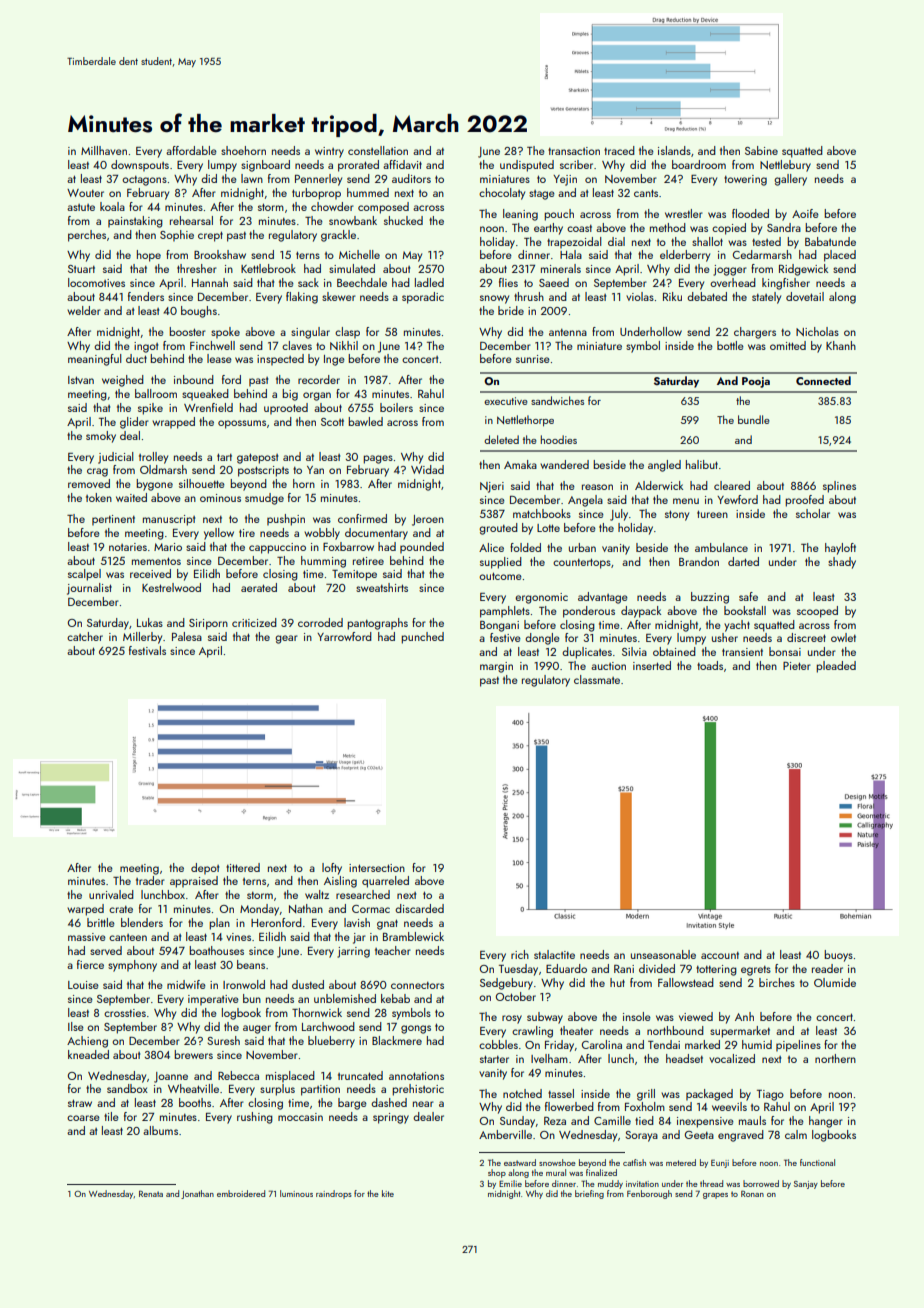 The width and height of the page is (924, 1308). Describe the element at coordinates (505, 637) in the page. I see `festive` at that location.
